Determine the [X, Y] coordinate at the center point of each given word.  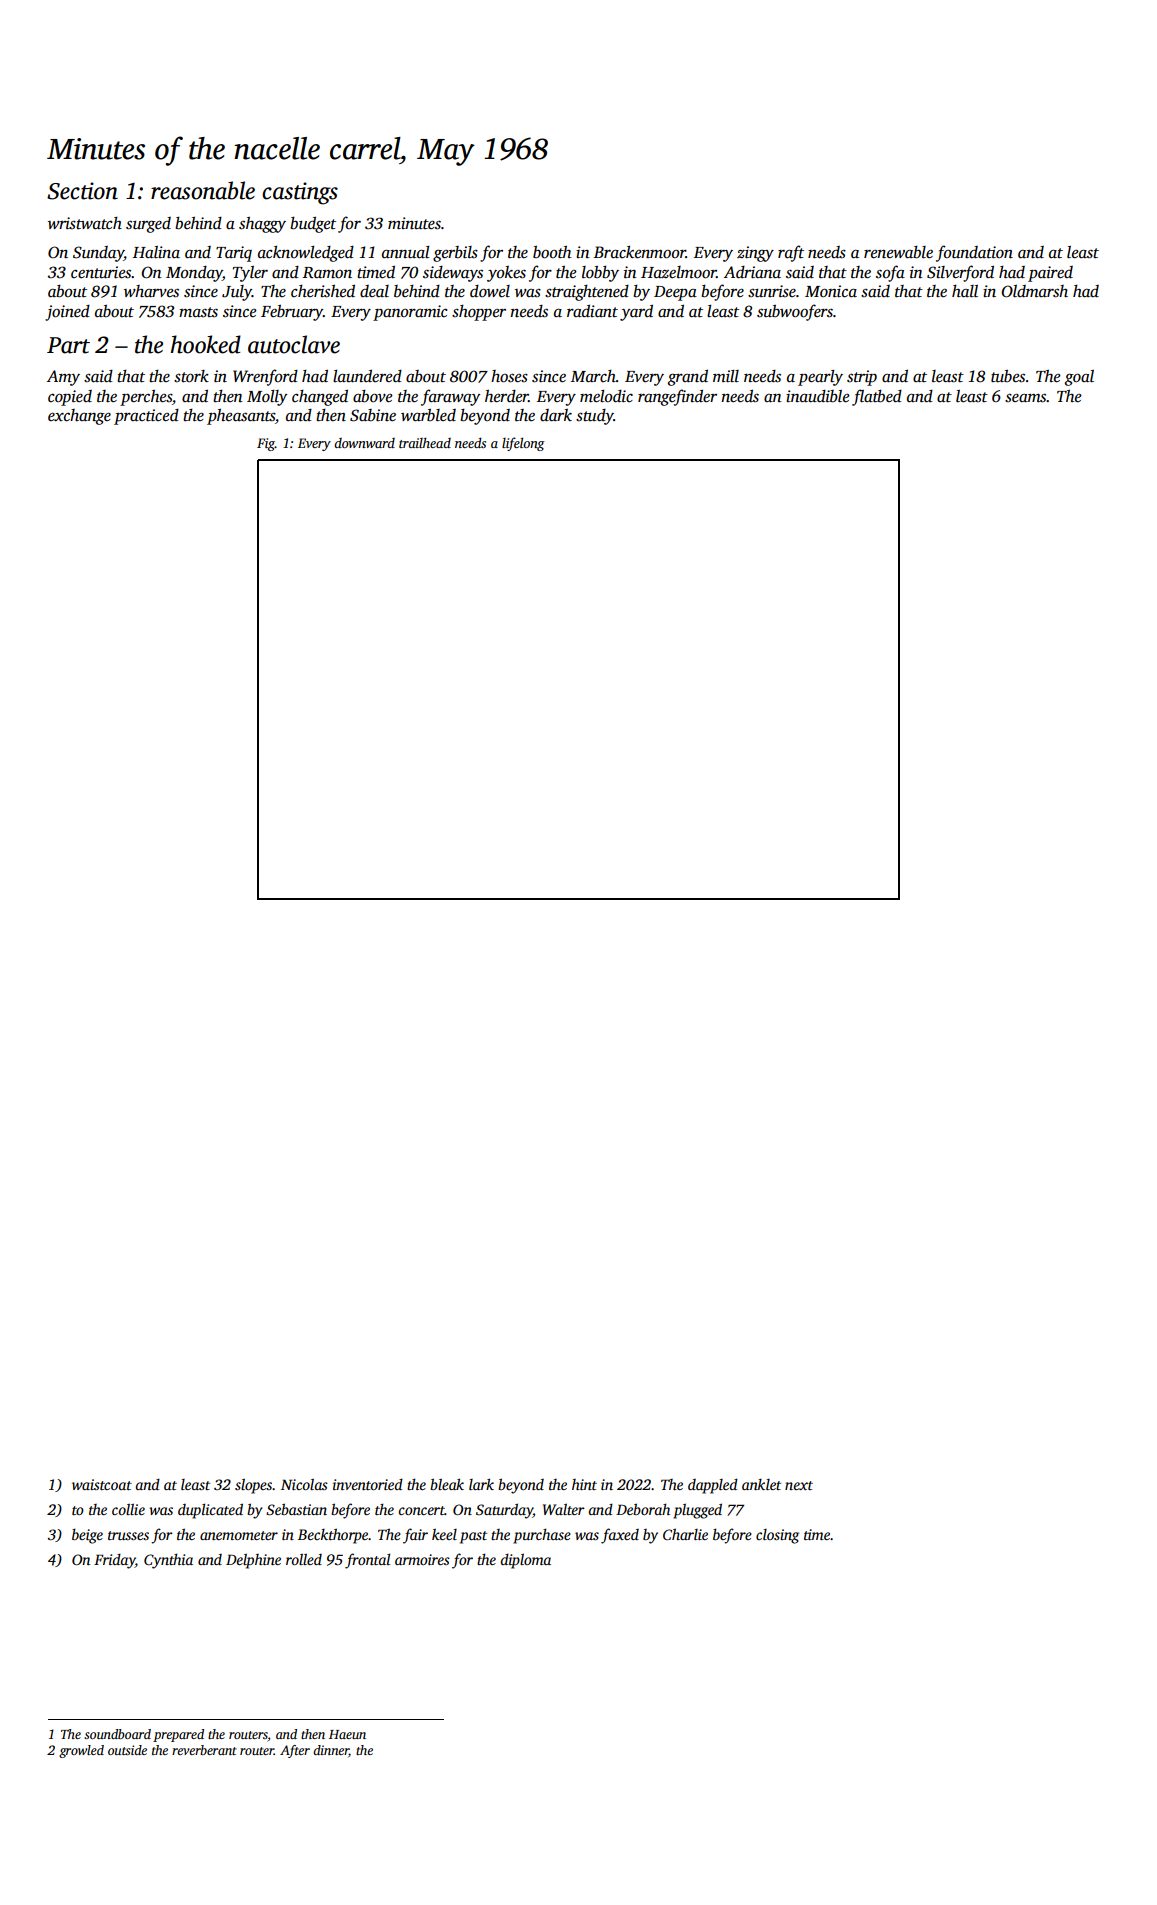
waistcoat [102, 1484]
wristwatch [85, 223]
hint [584, 1484]
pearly [820, 378]
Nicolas [304, 1484]
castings [300, 193]
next [799, 1485]
